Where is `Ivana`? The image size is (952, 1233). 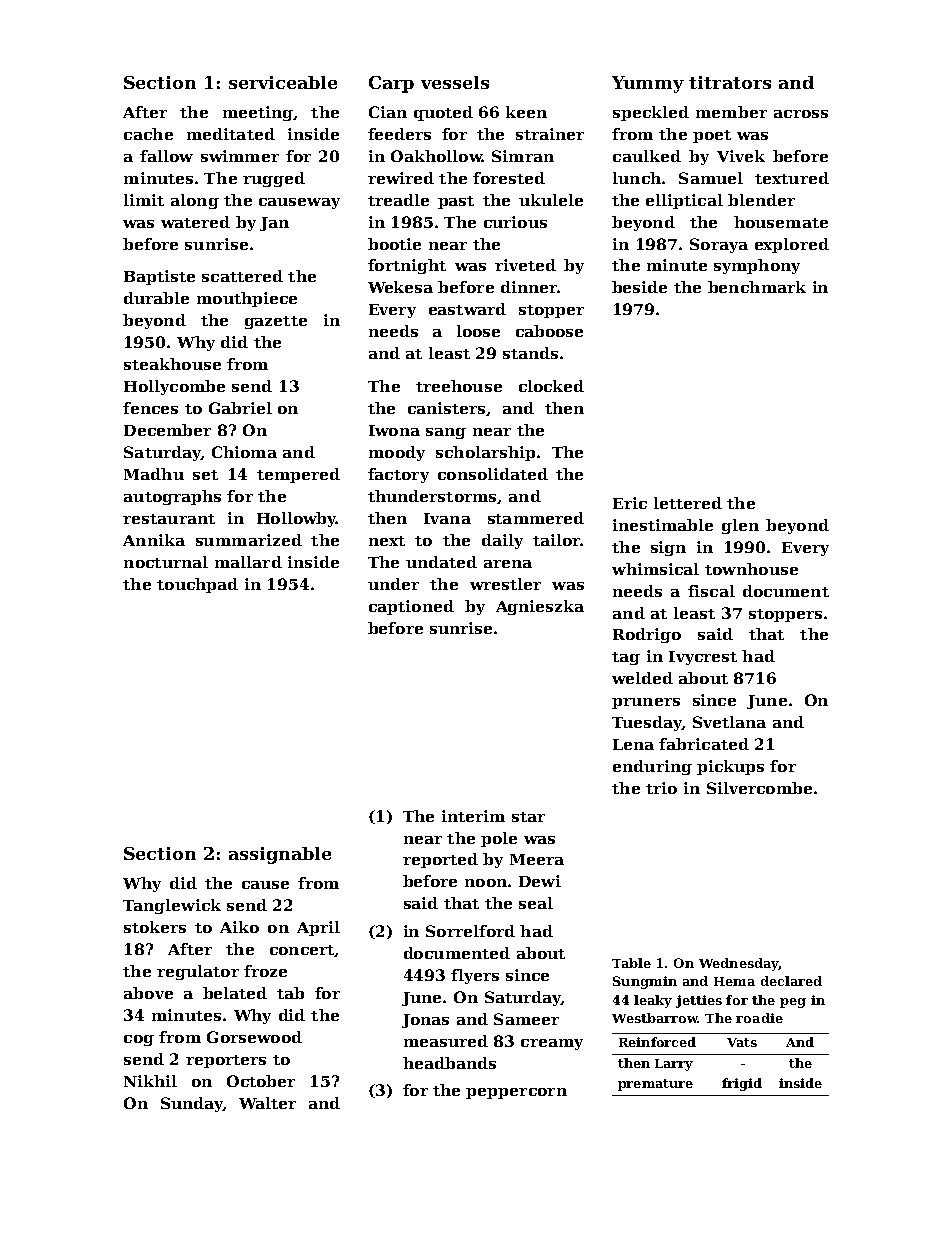
Ivana is located at coordinates (447, 518).
